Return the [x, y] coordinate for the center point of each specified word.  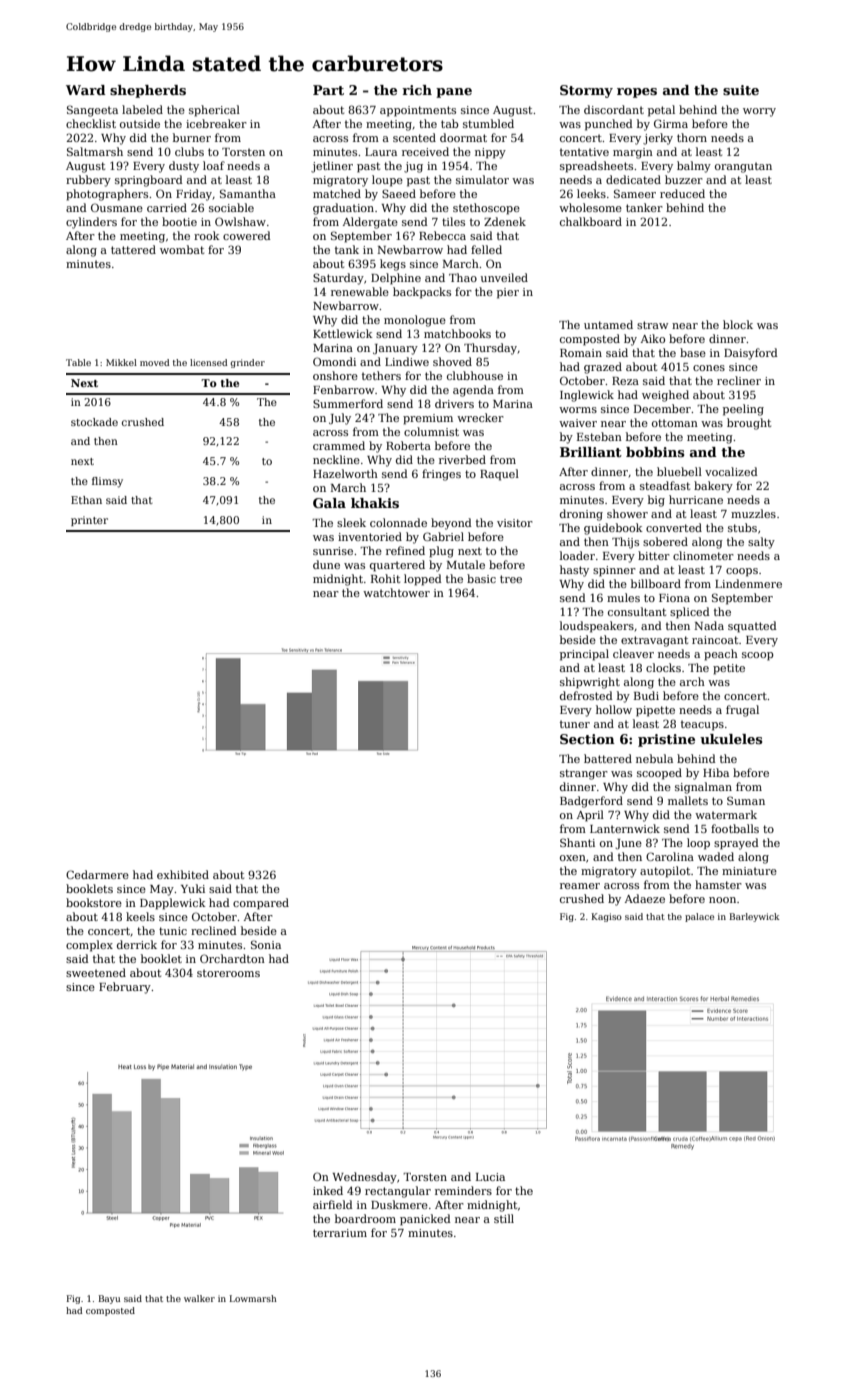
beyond [451, 524]
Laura [381, 152]
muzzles [753, 513]
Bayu [109, 1299]
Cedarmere [97, 874]
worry [759, 112]
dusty [184, 167]
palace [699, 917]
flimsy [107, 482]
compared [261, 904]
